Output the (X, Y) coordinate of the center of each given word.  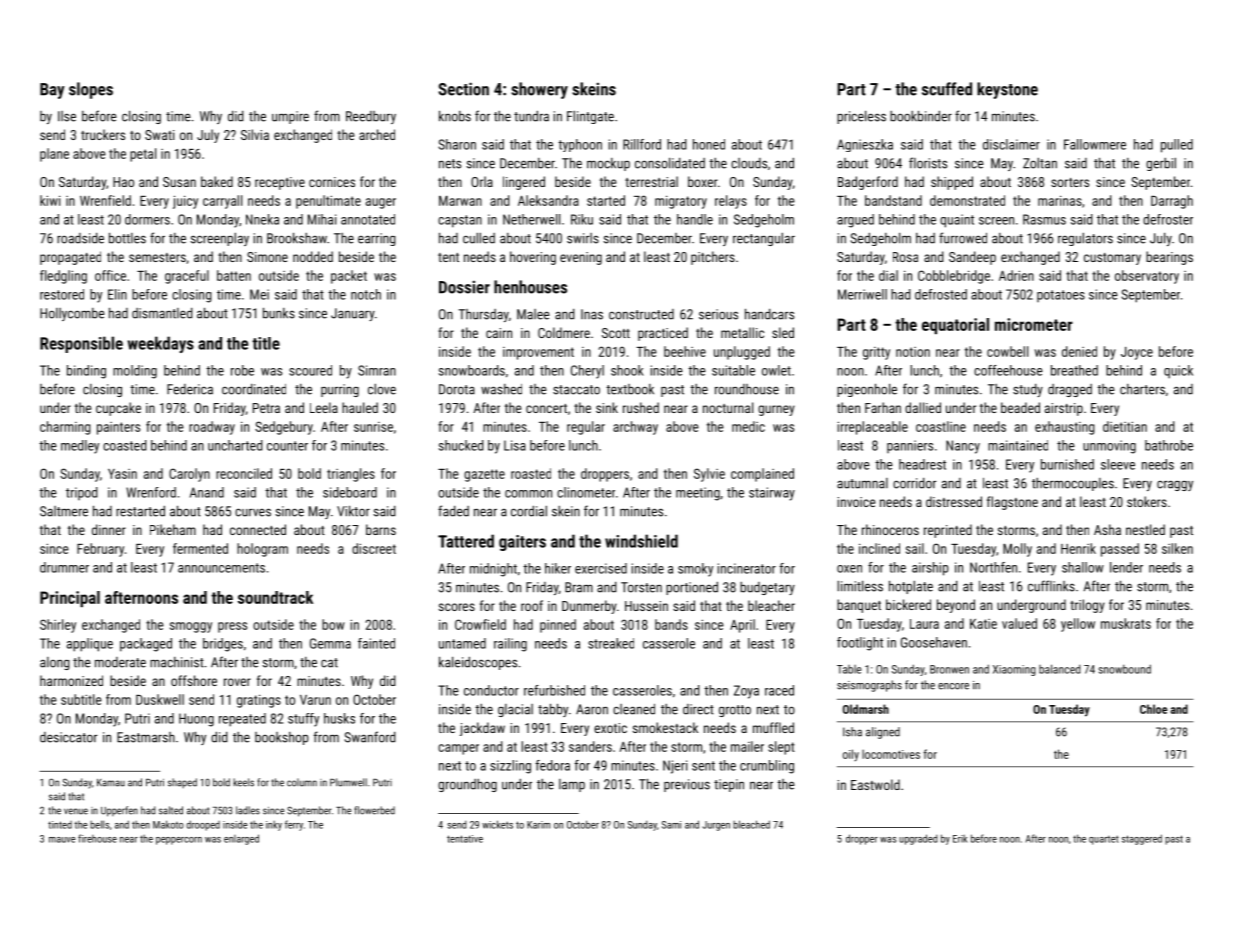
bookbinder (921, 116)
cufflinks (1051, 586)
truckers (103, 134)
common (528, 494)
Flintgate (590, 117)
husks (339, 718)
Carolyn (189, 475)
